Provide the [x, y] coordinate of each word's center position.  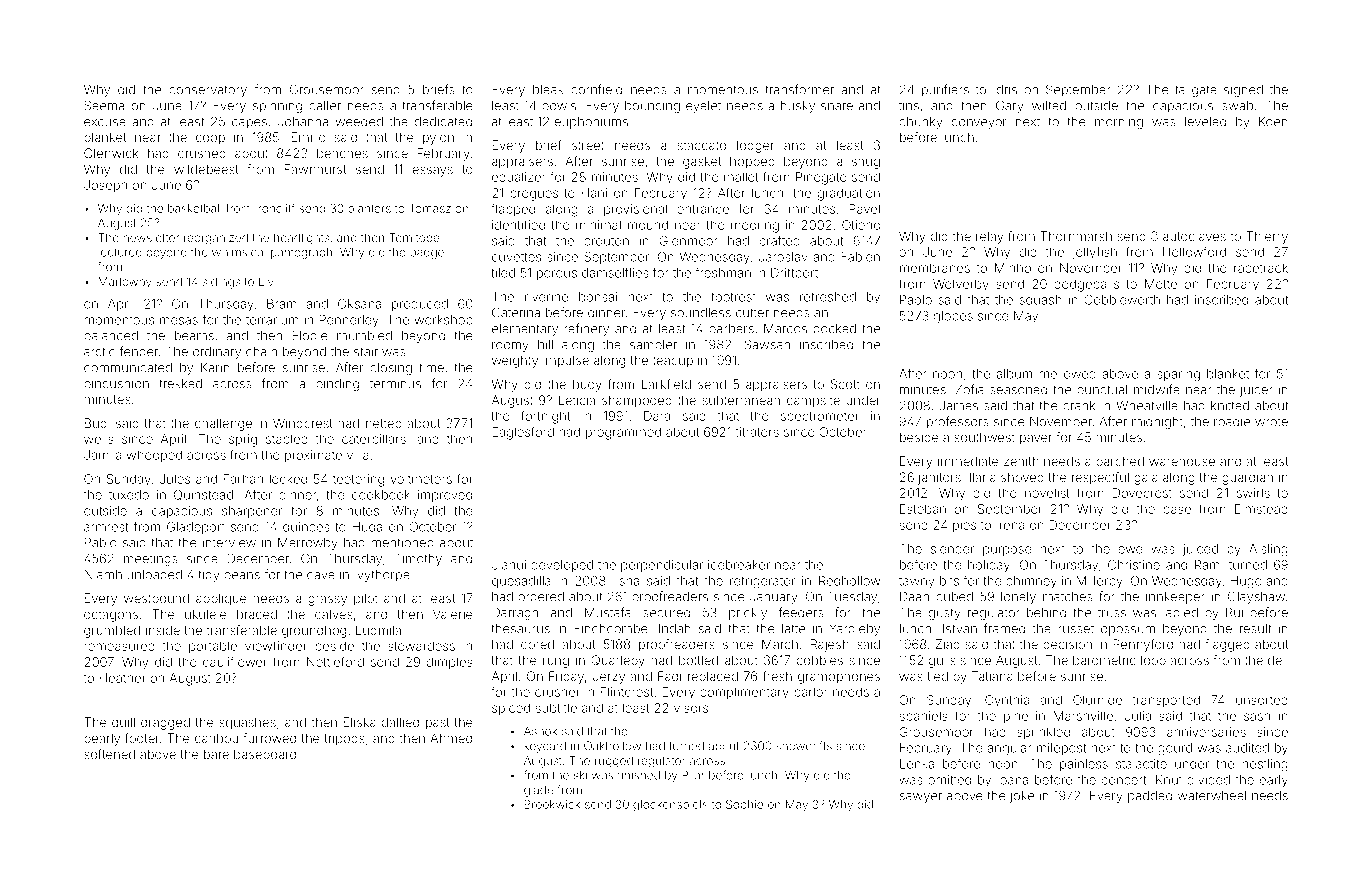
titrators [757, 432]
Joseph [105, 186]
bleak [548, 90]
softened [109, 754]
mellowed [1067, 374]
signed [1243, 91]
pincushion [116, 385]
